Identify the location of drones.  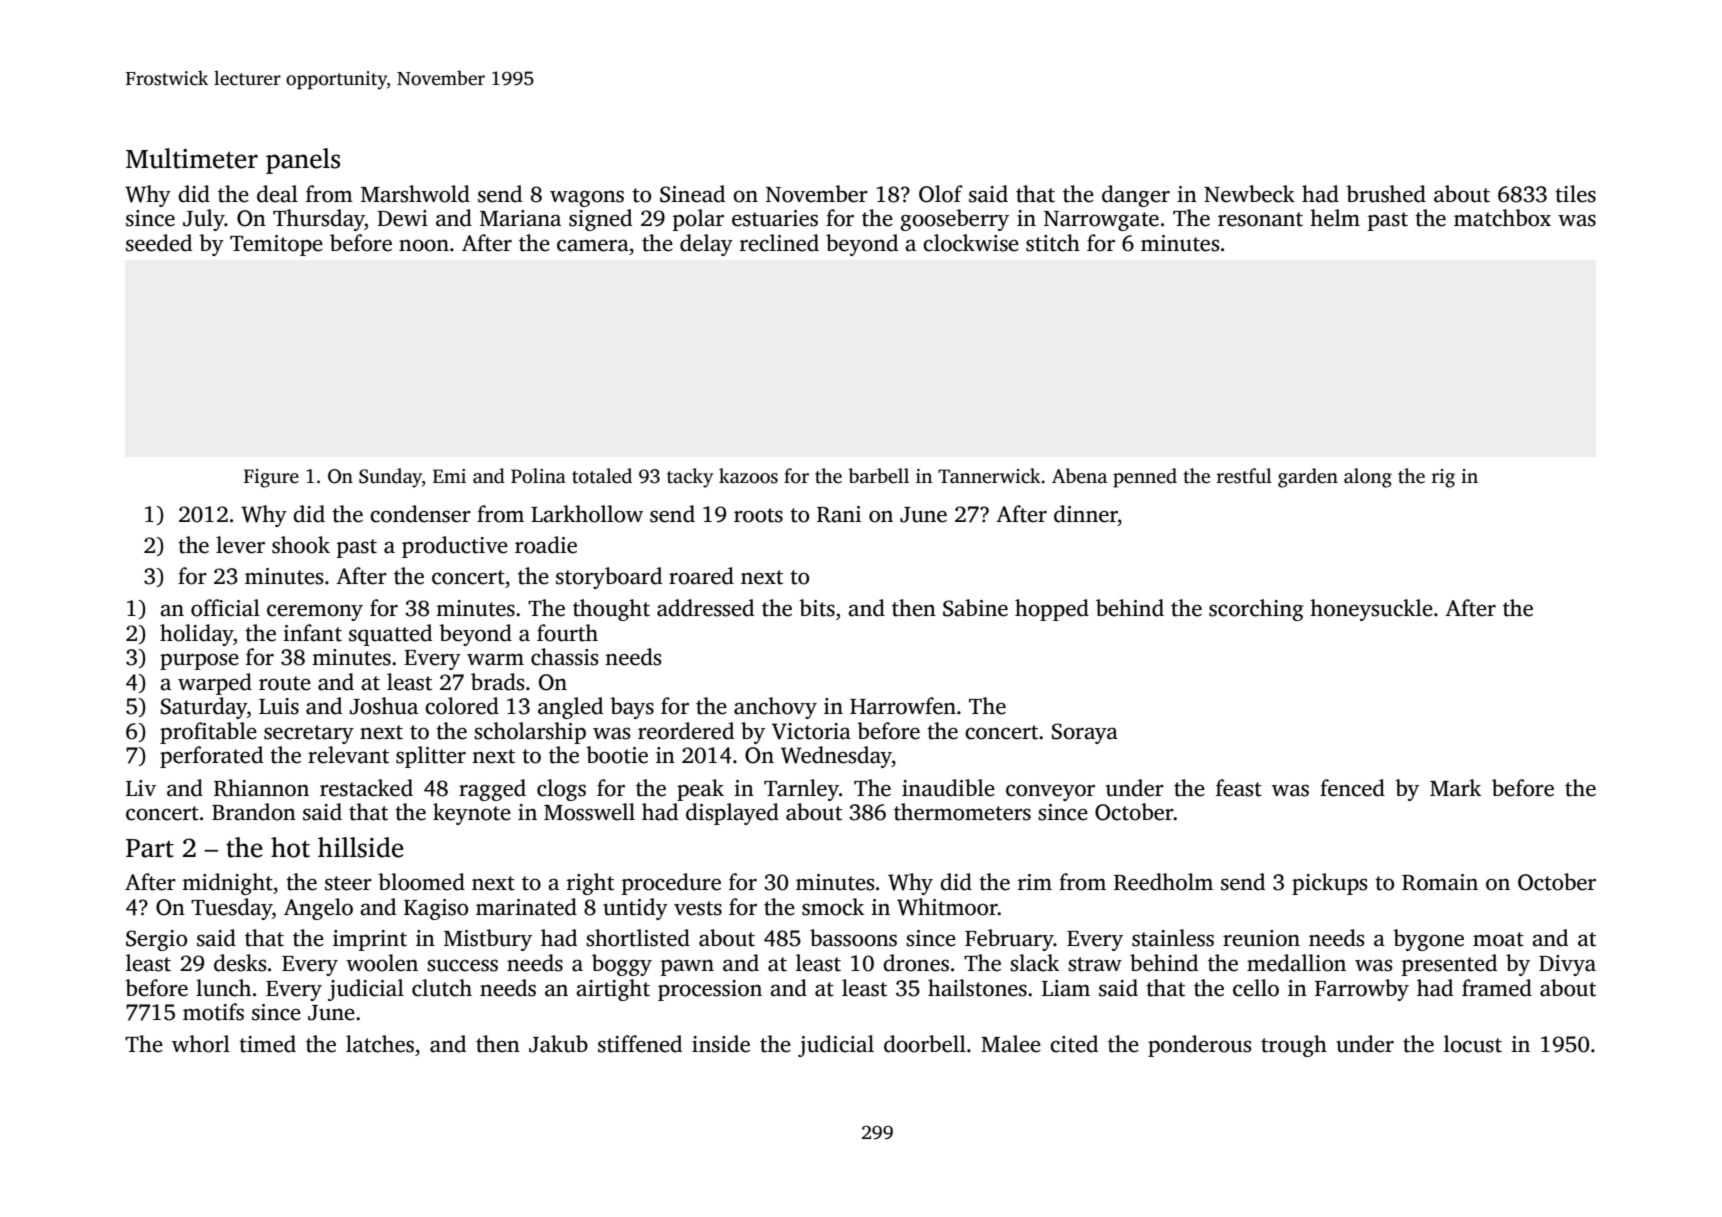
(916, 963).
